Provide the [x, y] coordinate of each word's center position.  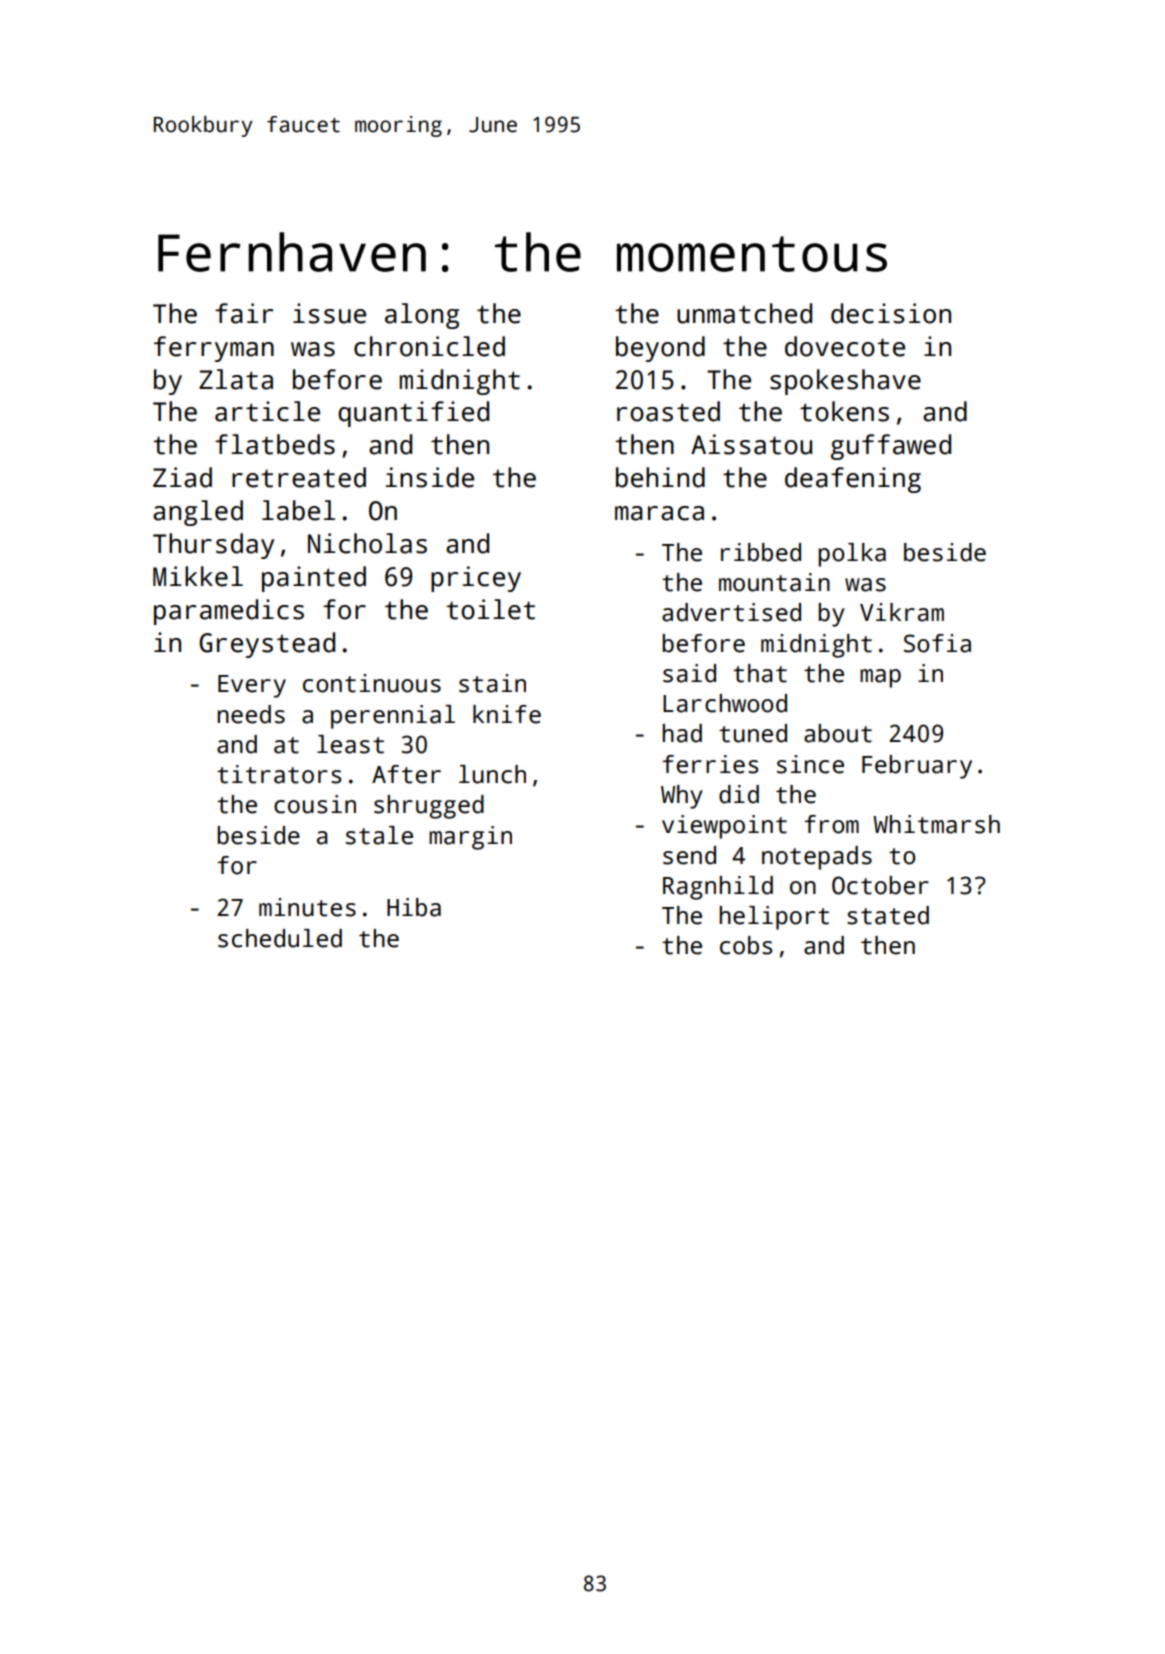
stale [379, 835]
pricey [476, 579]
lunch [492, 774]
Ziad [182, 477]
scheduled [280, 938]
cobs [746, 945]
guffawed [891, 447]
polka [852, 555]
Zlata [236, 379]
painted [314, 579]
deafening [853, 480]
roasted [668, 411]
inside [429, 477]
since [810, 764]
